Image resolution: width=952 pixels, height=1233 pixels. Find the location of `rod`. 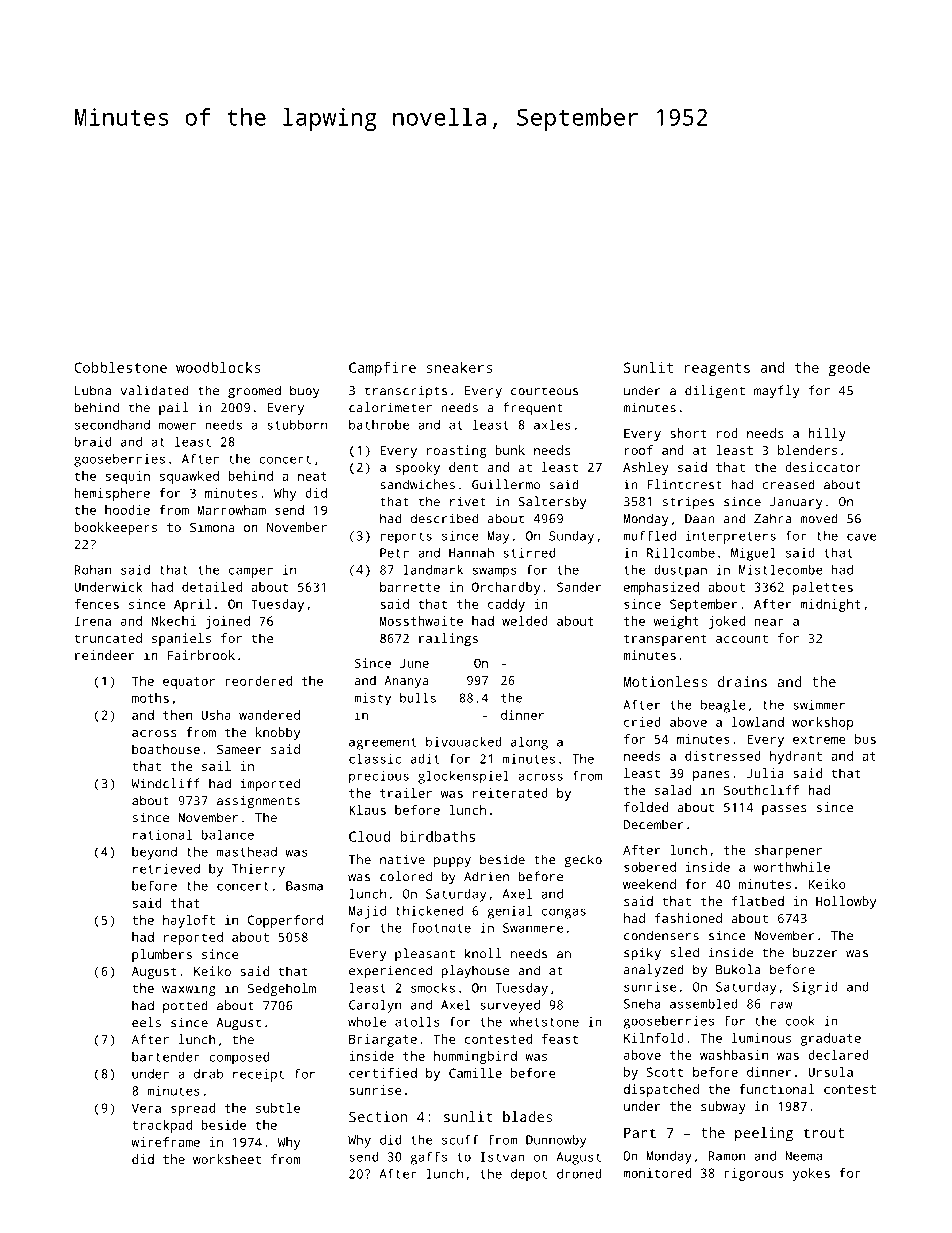

rod is located at coordinates (727, 433).
